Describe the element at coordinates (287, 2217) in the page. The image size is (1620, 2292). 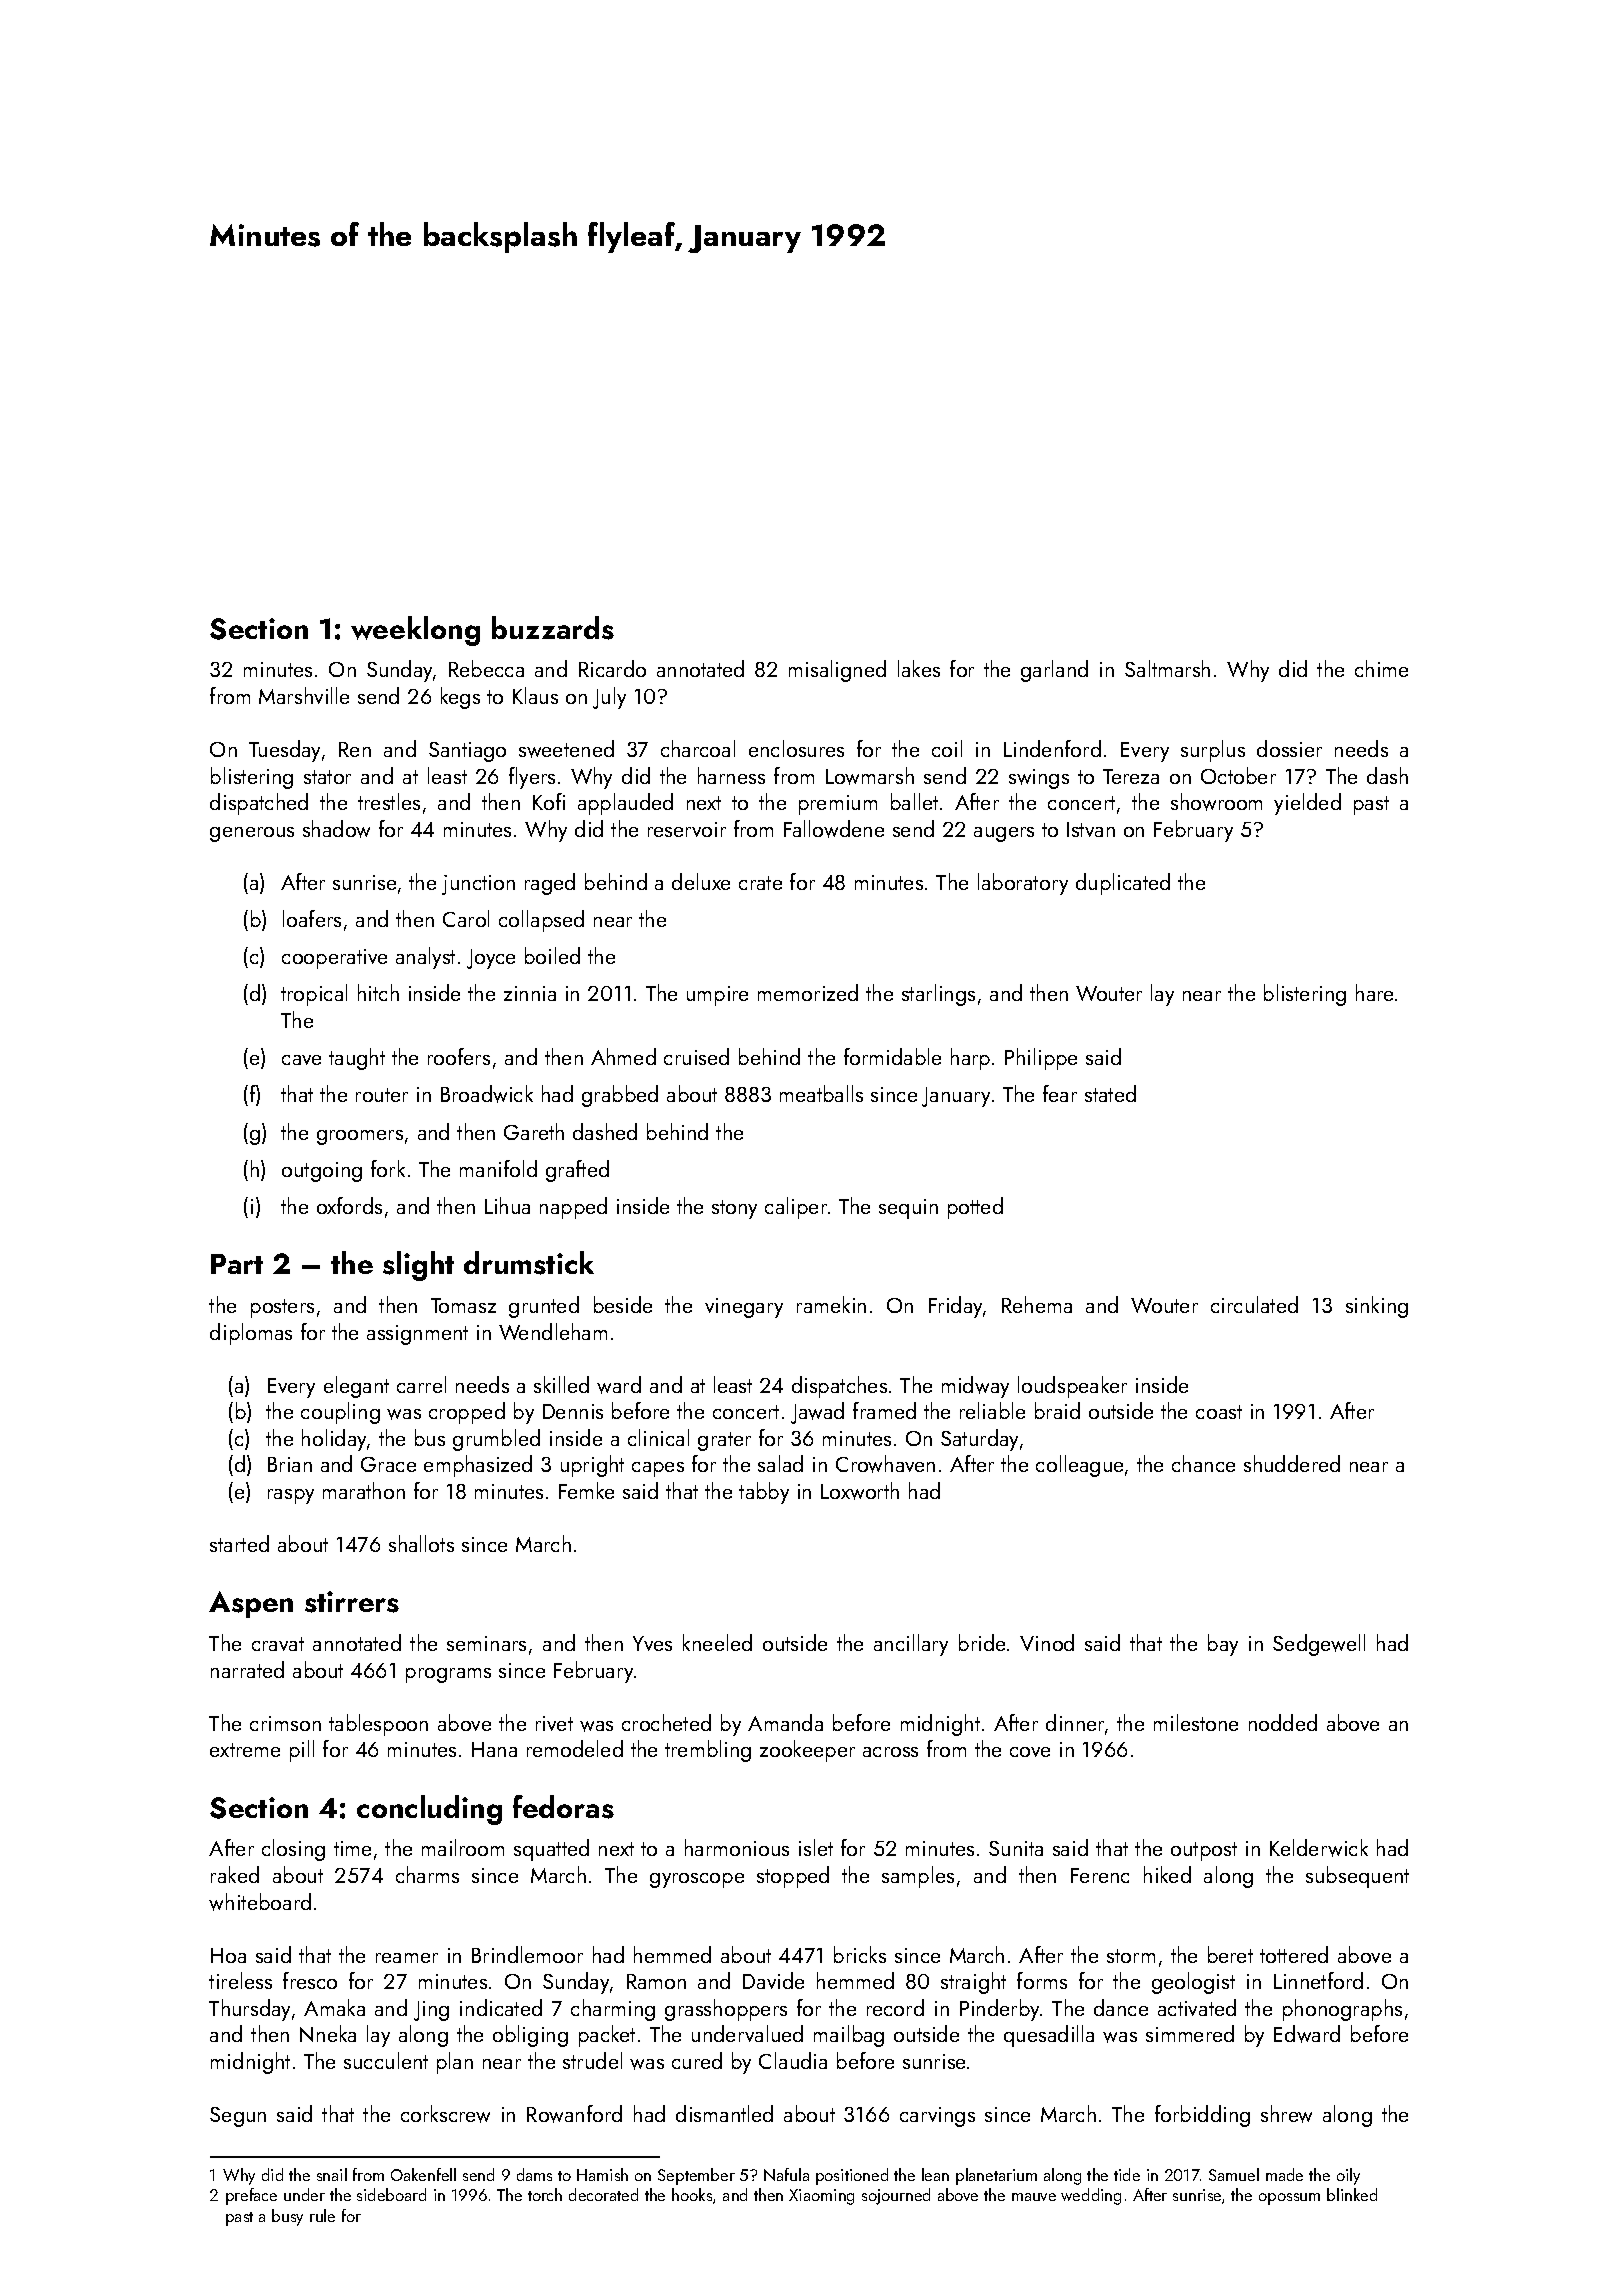
I see `busy` at that location.
